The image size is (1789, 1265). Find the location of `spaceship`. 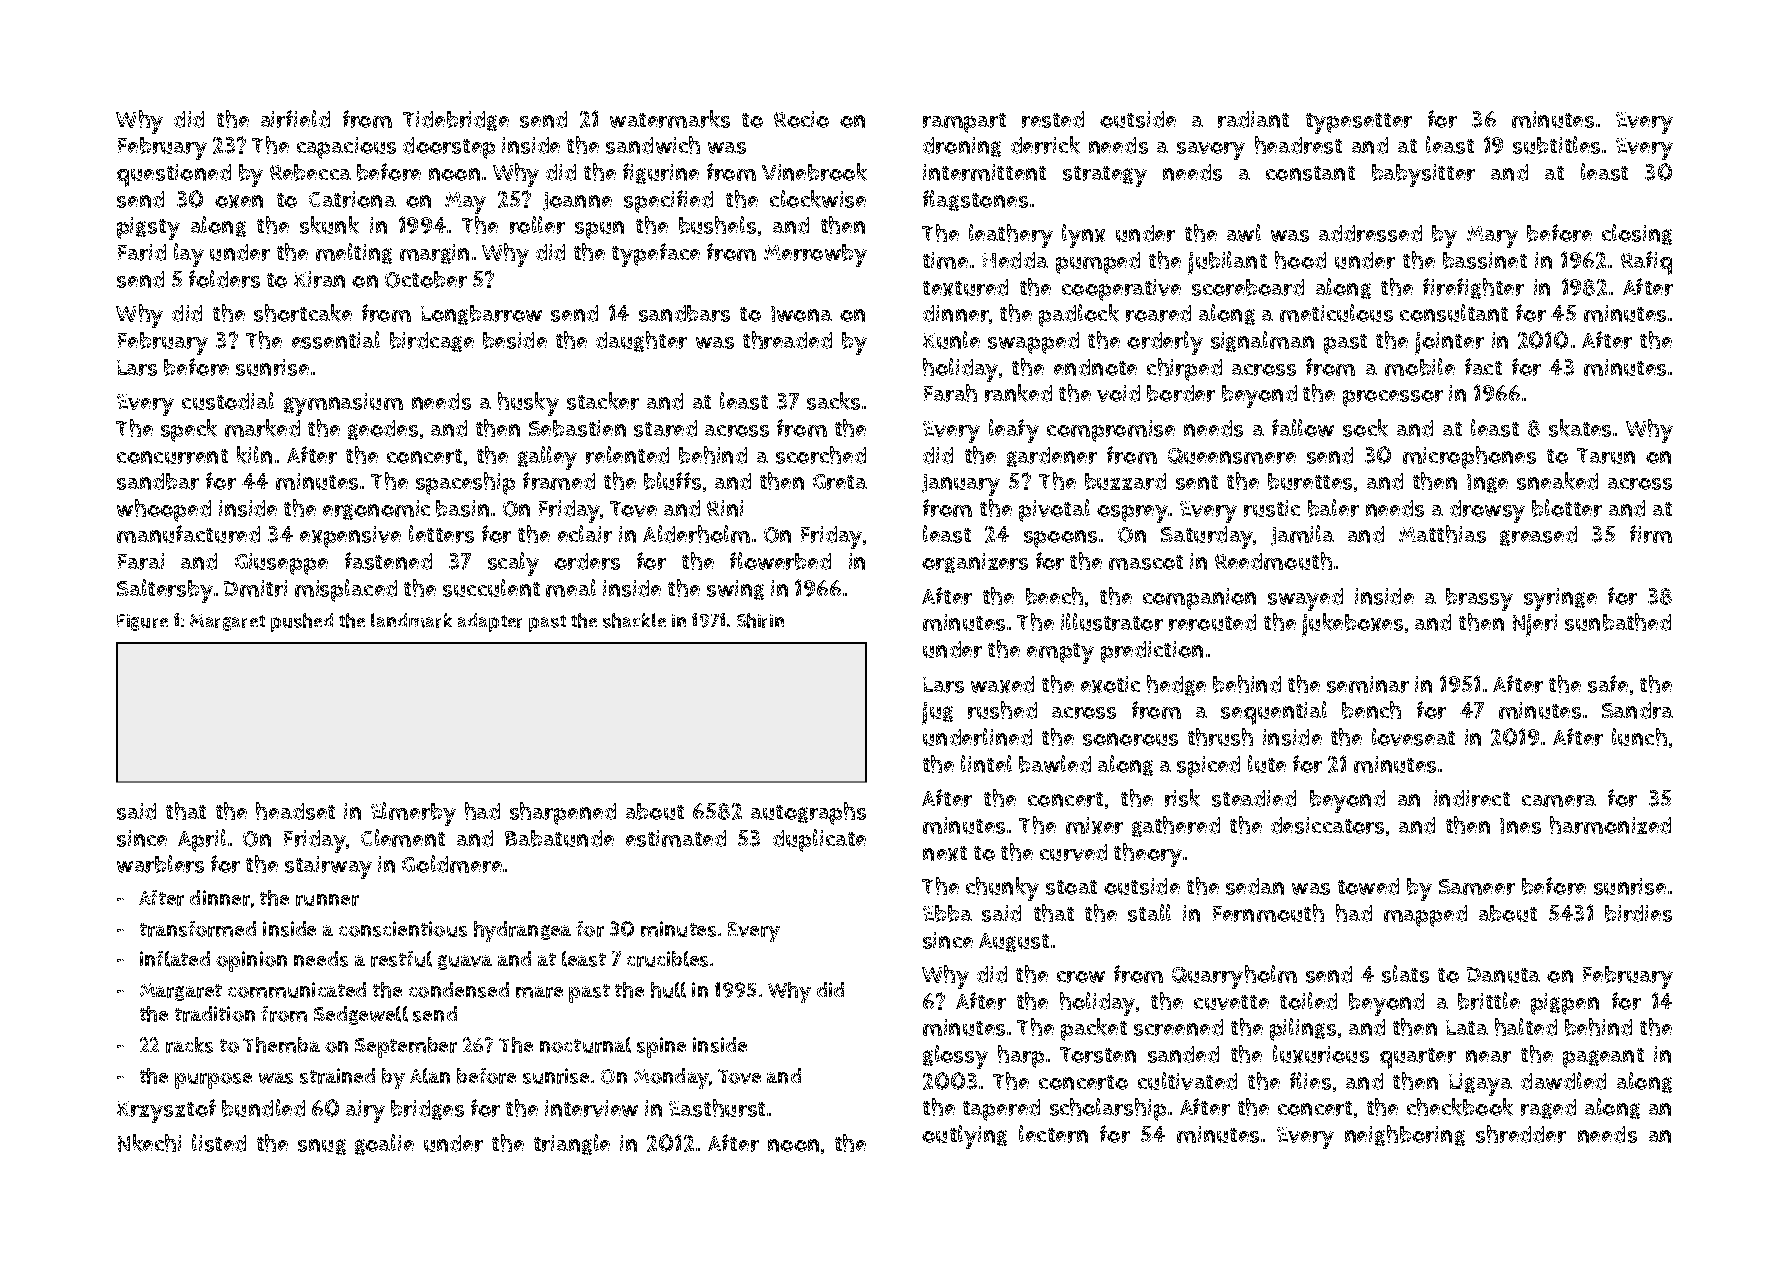

spaceship is located at coordinates (465, 483).
